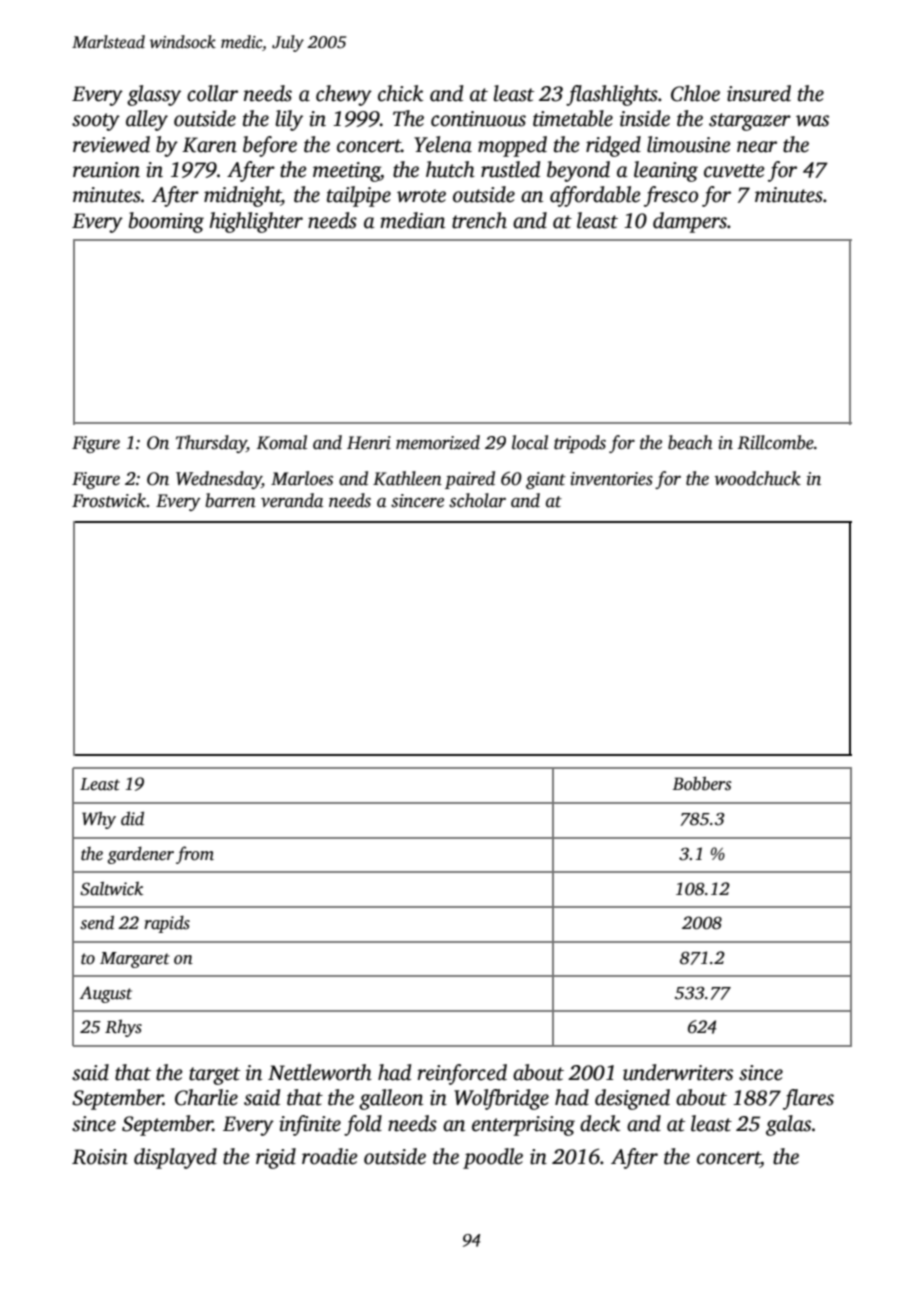 The image size is (924, 1314). I want to click on target, so click(214, 1076).
